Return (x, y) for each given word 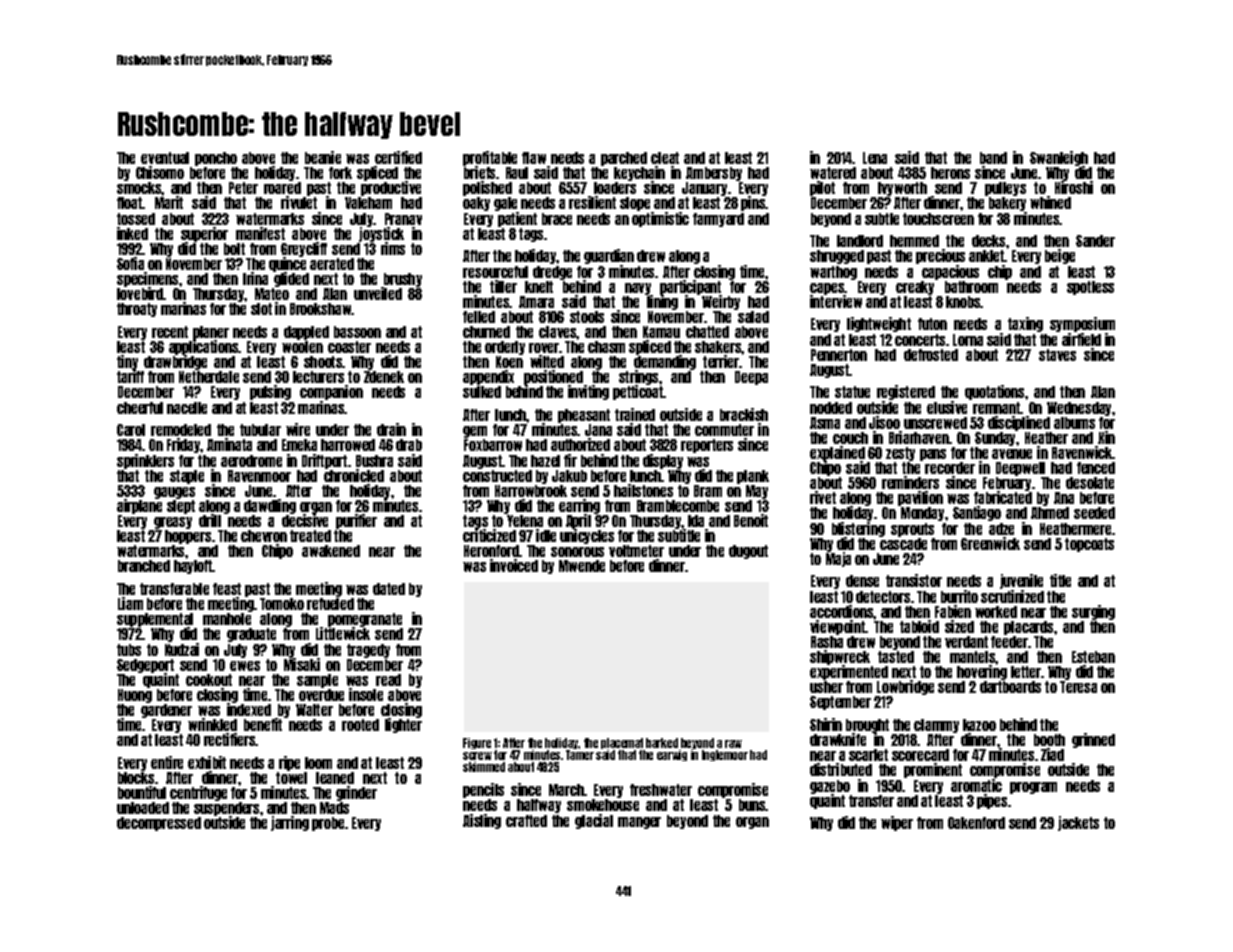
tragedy (368, 651)
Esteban (1093, 657)
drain (391, 429)
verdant (966, 642)
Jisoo (884, 422)
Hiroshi (1074, 188)
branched (144, 566)
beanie (323, 157)
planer (211, 333)
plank (753, 477)
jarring (290, 823)
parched (624, 159)
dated (389, 589)
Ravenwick (1082, 452)
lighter (403, 725)
